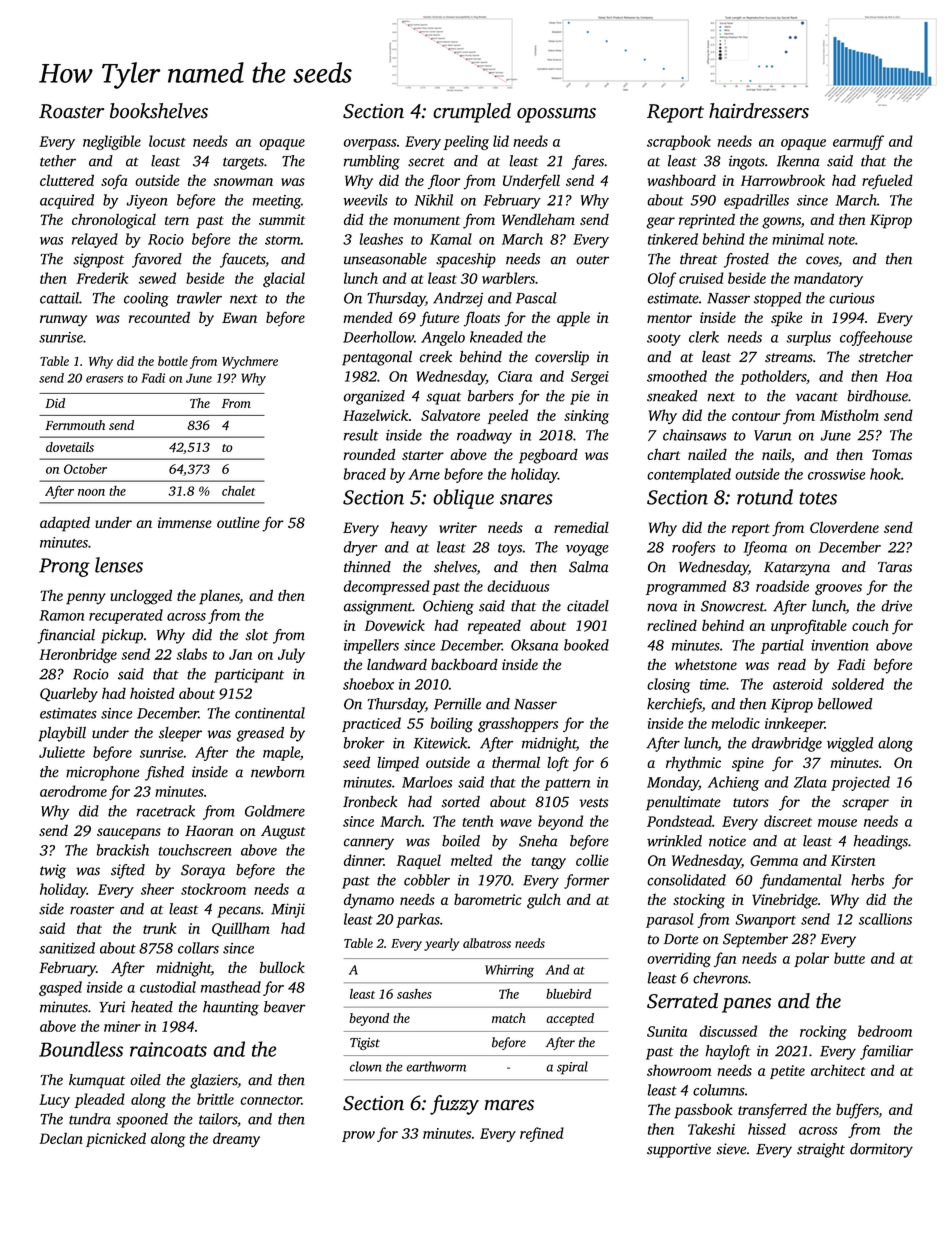  What do you see at coordinates (548, 456) in the screenshot?
I see `pegboard` at bounding box center [548, 456].
